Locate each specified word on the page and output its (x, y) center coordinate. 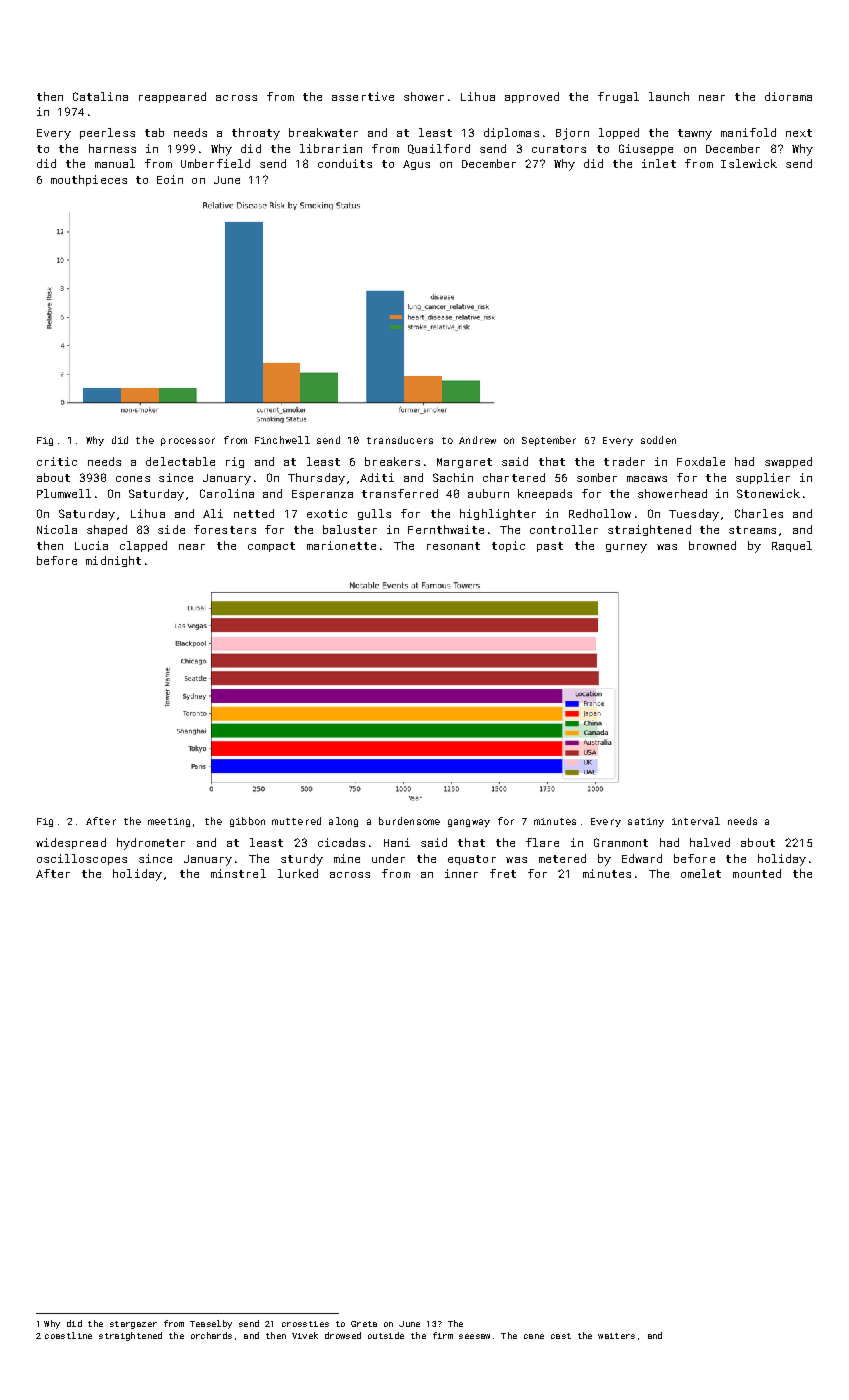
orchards (211, 1335)
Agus (416, 165)
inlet (659, 163)
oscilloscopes (82, 859)
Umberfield (215, 163)
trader (624, 461)
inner (461, 873)
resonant (453, 546)
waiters (616, 1336)
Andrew (477, 440)
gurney (626, 548)
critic (57, 461)
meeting (169, 822)
